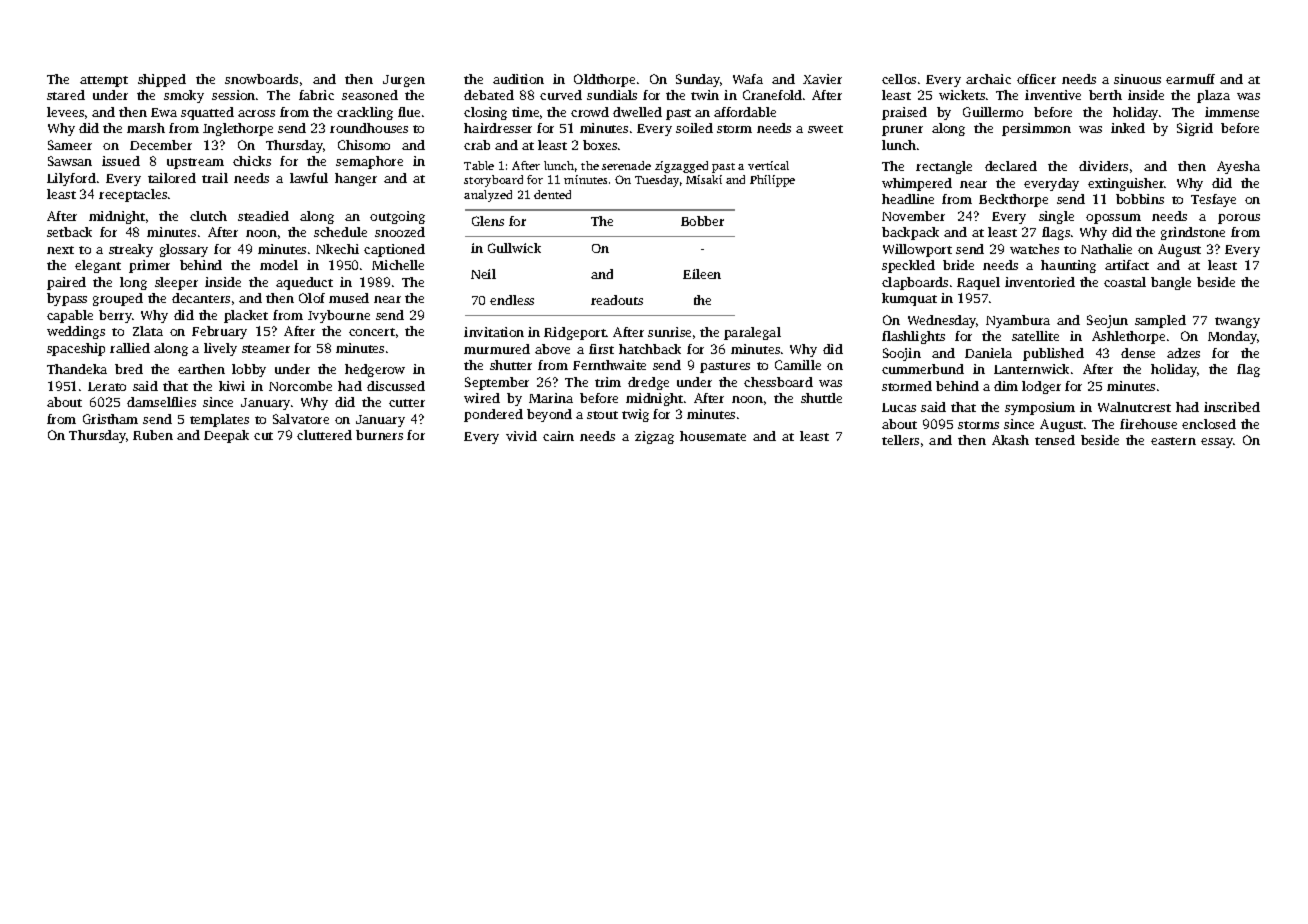 The height and width of the screenshot is (924, 1308). Describe the element at coordinates (153, 435) in the screenshot. I see `Ruben` at that location.
